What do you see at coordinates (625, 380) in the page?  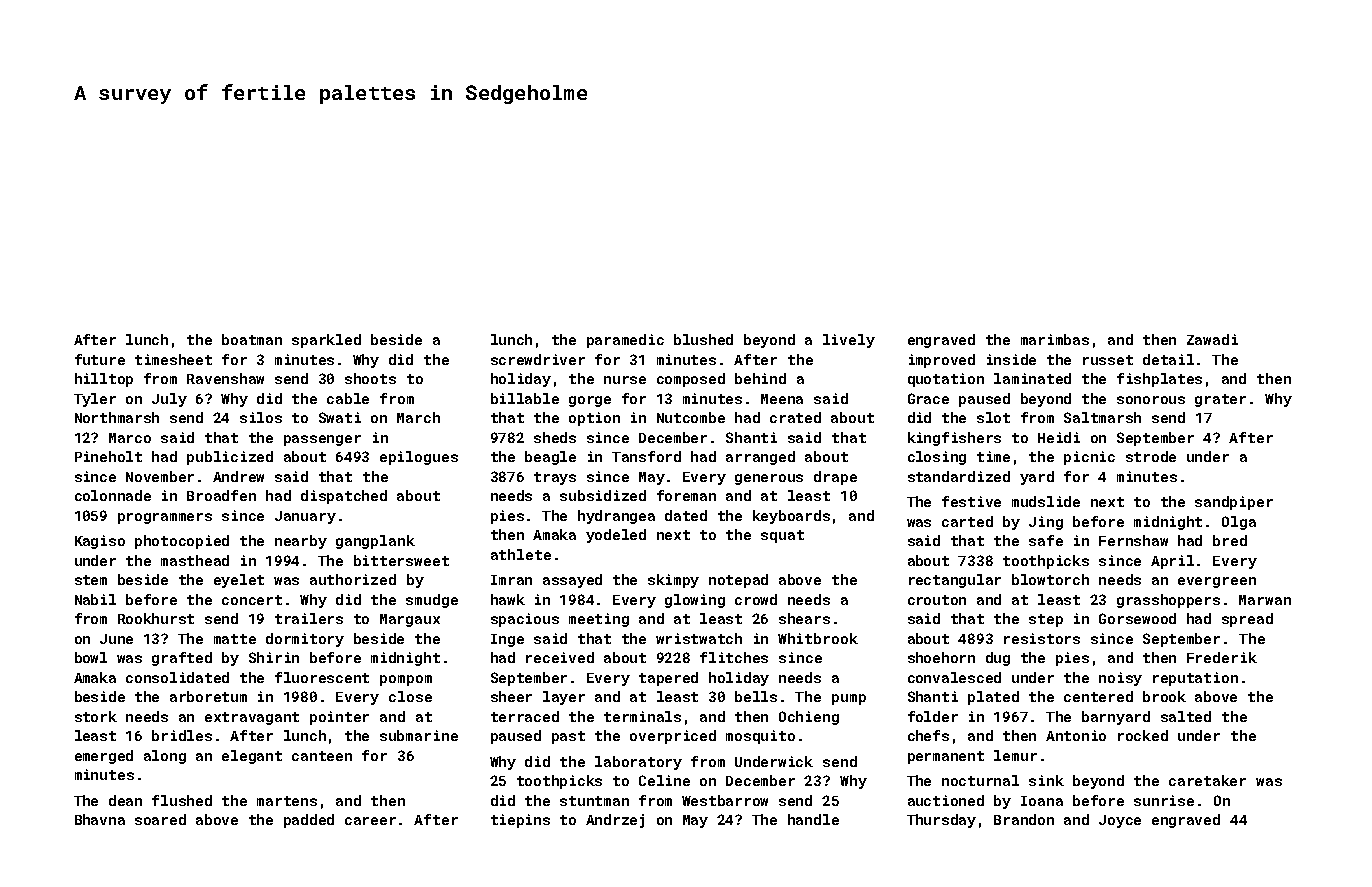 I see `nurse` at bounding box center [625, 380].
